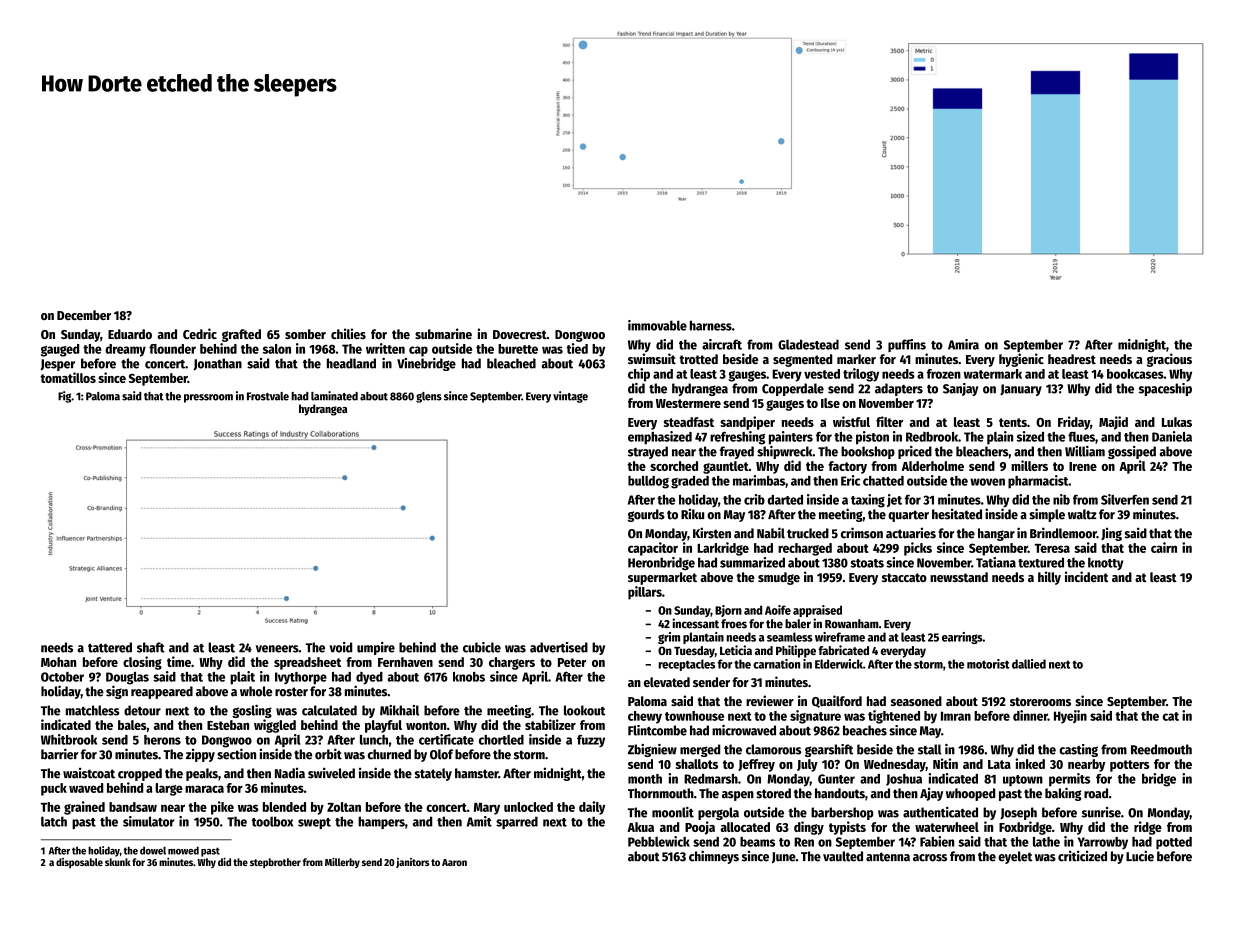  What do you see at coordinates (277, 349) in the screenshot?
I see `salon` at bounding box center [277, 349].
